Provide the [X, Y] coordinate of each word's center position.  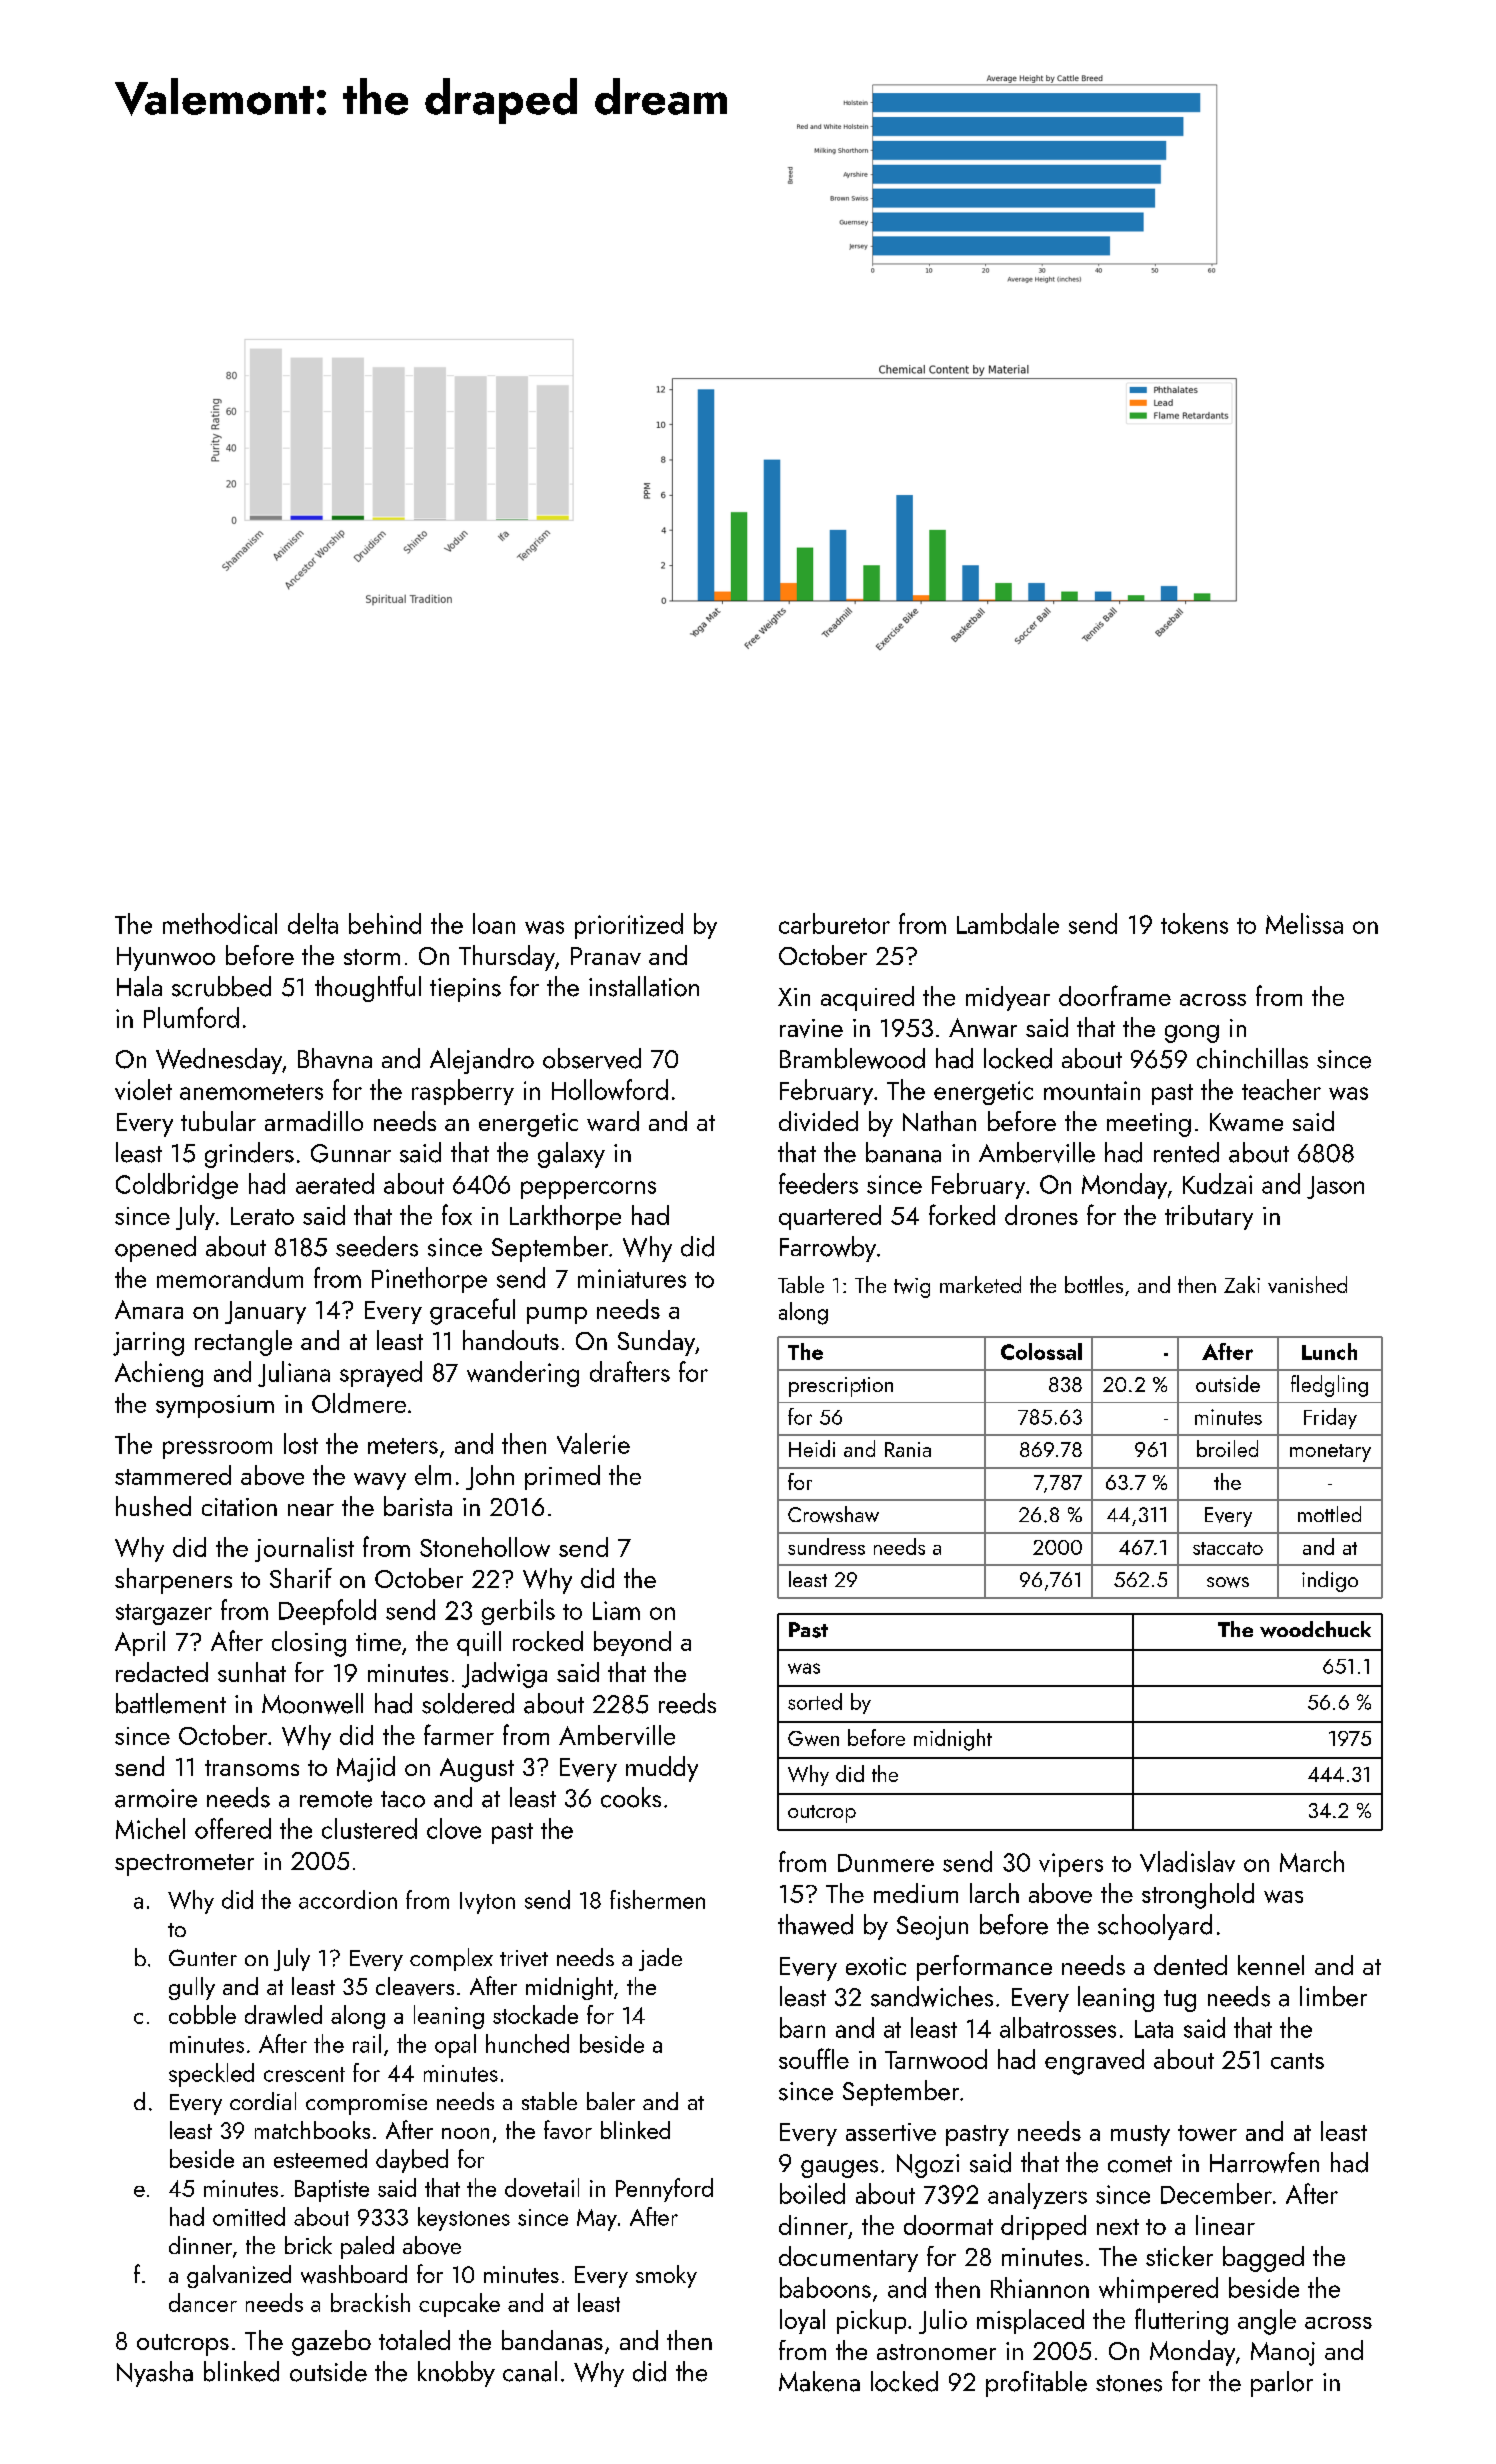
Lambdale [1008, 923]
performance [984, 1968]
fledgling [1329, 1386]
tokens [1194, 923]
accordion [348, 1899]
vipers [1071, 1865]
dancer [203, 2302]
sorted [815, 1701]
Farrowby [828, 1249]
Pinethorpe [429, 1280]
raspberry [463, 1092]
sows [1228, 1582]
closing [309, 1644]
